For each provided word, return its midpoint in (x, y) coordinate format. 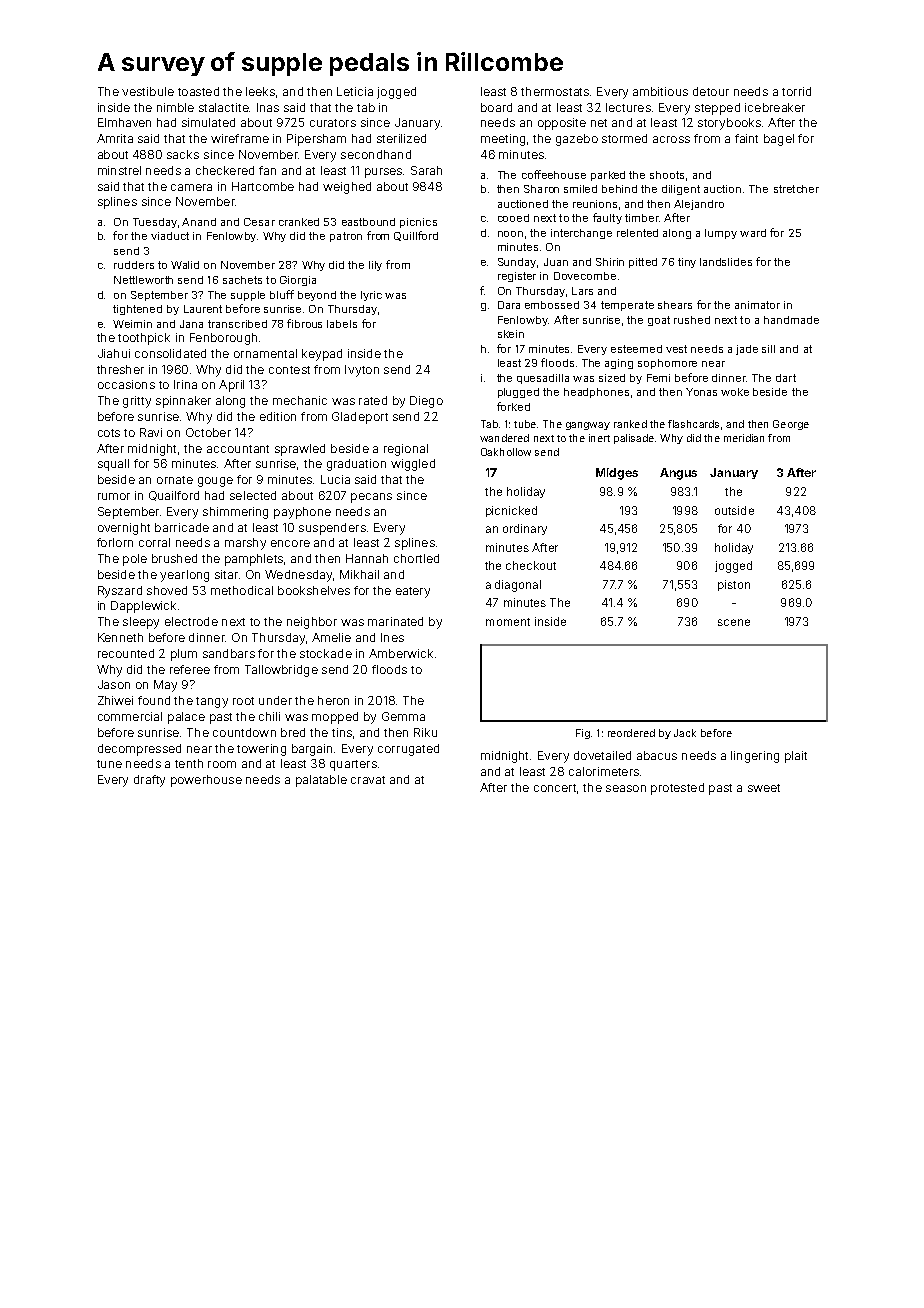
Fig (583, 734)
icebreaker (775, 107)
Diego (426, 402)
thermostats (555, 91)
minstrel (119, 170)
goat (659, 321)
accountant (238, 449)
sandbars (229, 653)
